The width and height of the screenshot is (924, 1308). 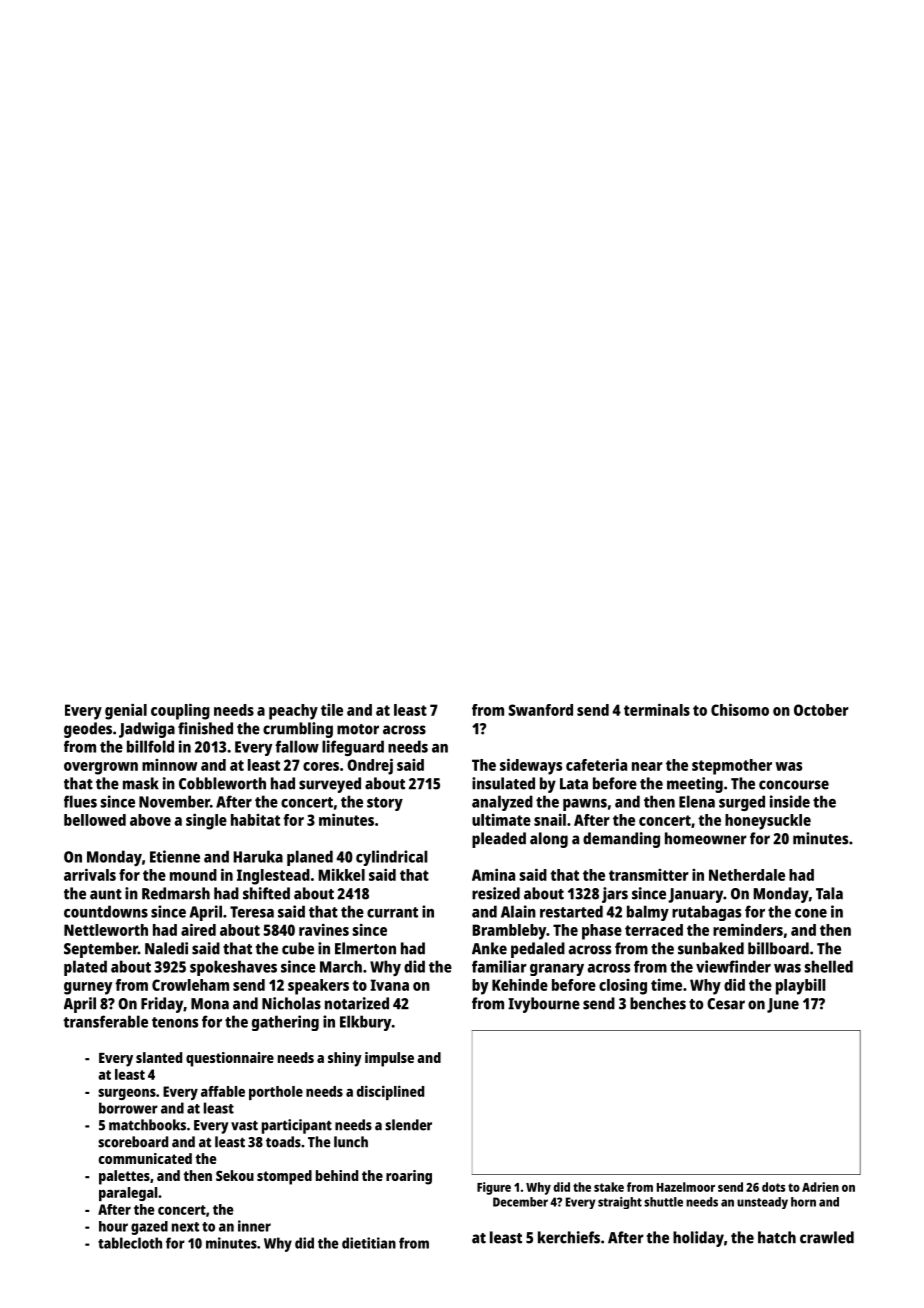 What do you see at coordinates (330, 785) in the screenshot?
I see `surveyed` at bounding box center [330, 785].
